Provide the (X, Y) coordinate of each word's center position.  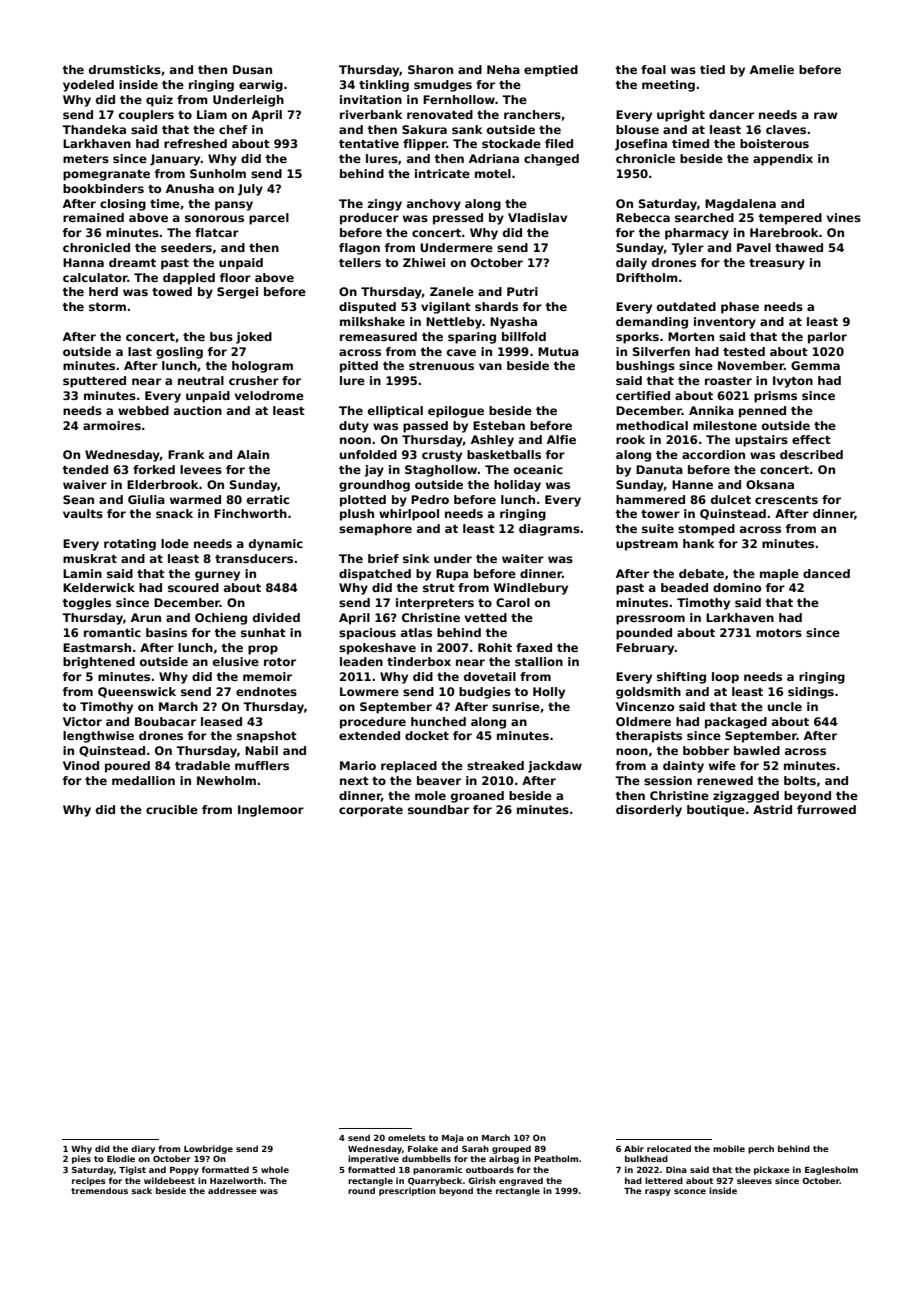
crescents (786, 500)
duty (354, 427)
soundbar (438, 809)
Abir (634, 1148)
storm (107, 307)
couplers (146, 116)
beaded (684, 587)
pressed (458, 219)
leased (221, 721)
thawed (799, 247)
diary (143, 1149)
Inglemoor (271, 811)
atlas (416, 632)
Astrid (772, 809)
